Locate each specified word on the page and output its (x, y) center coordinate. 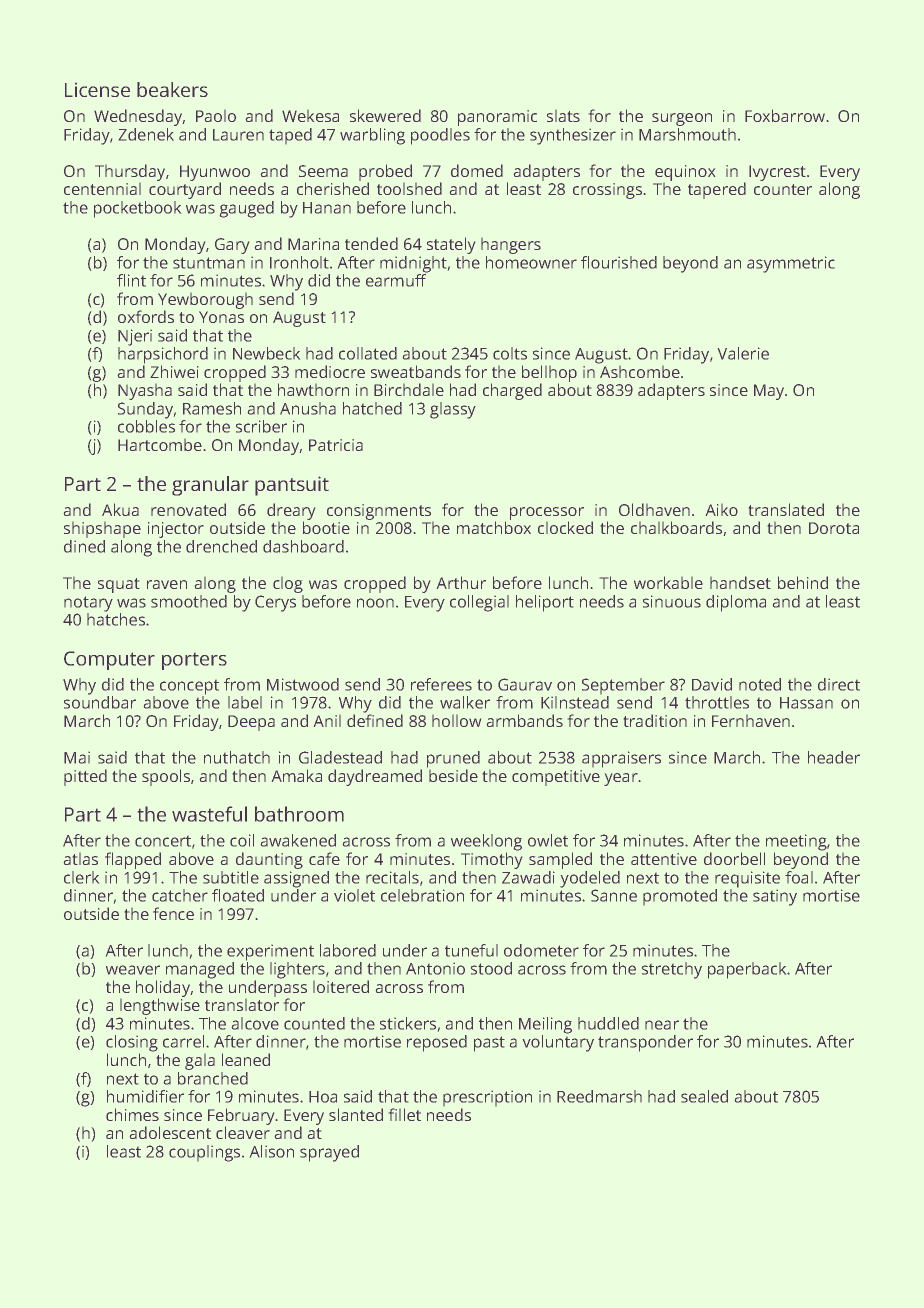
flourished (619, 262)
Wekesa (310, 115)
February (242, 1116)
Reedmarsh (599, 1096)
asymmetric (791, 264)
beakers (172, 89)
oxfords (146, 316)
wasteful (209, 814)
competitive (556, 778)
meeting (796, 842)
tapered (717, 190)
